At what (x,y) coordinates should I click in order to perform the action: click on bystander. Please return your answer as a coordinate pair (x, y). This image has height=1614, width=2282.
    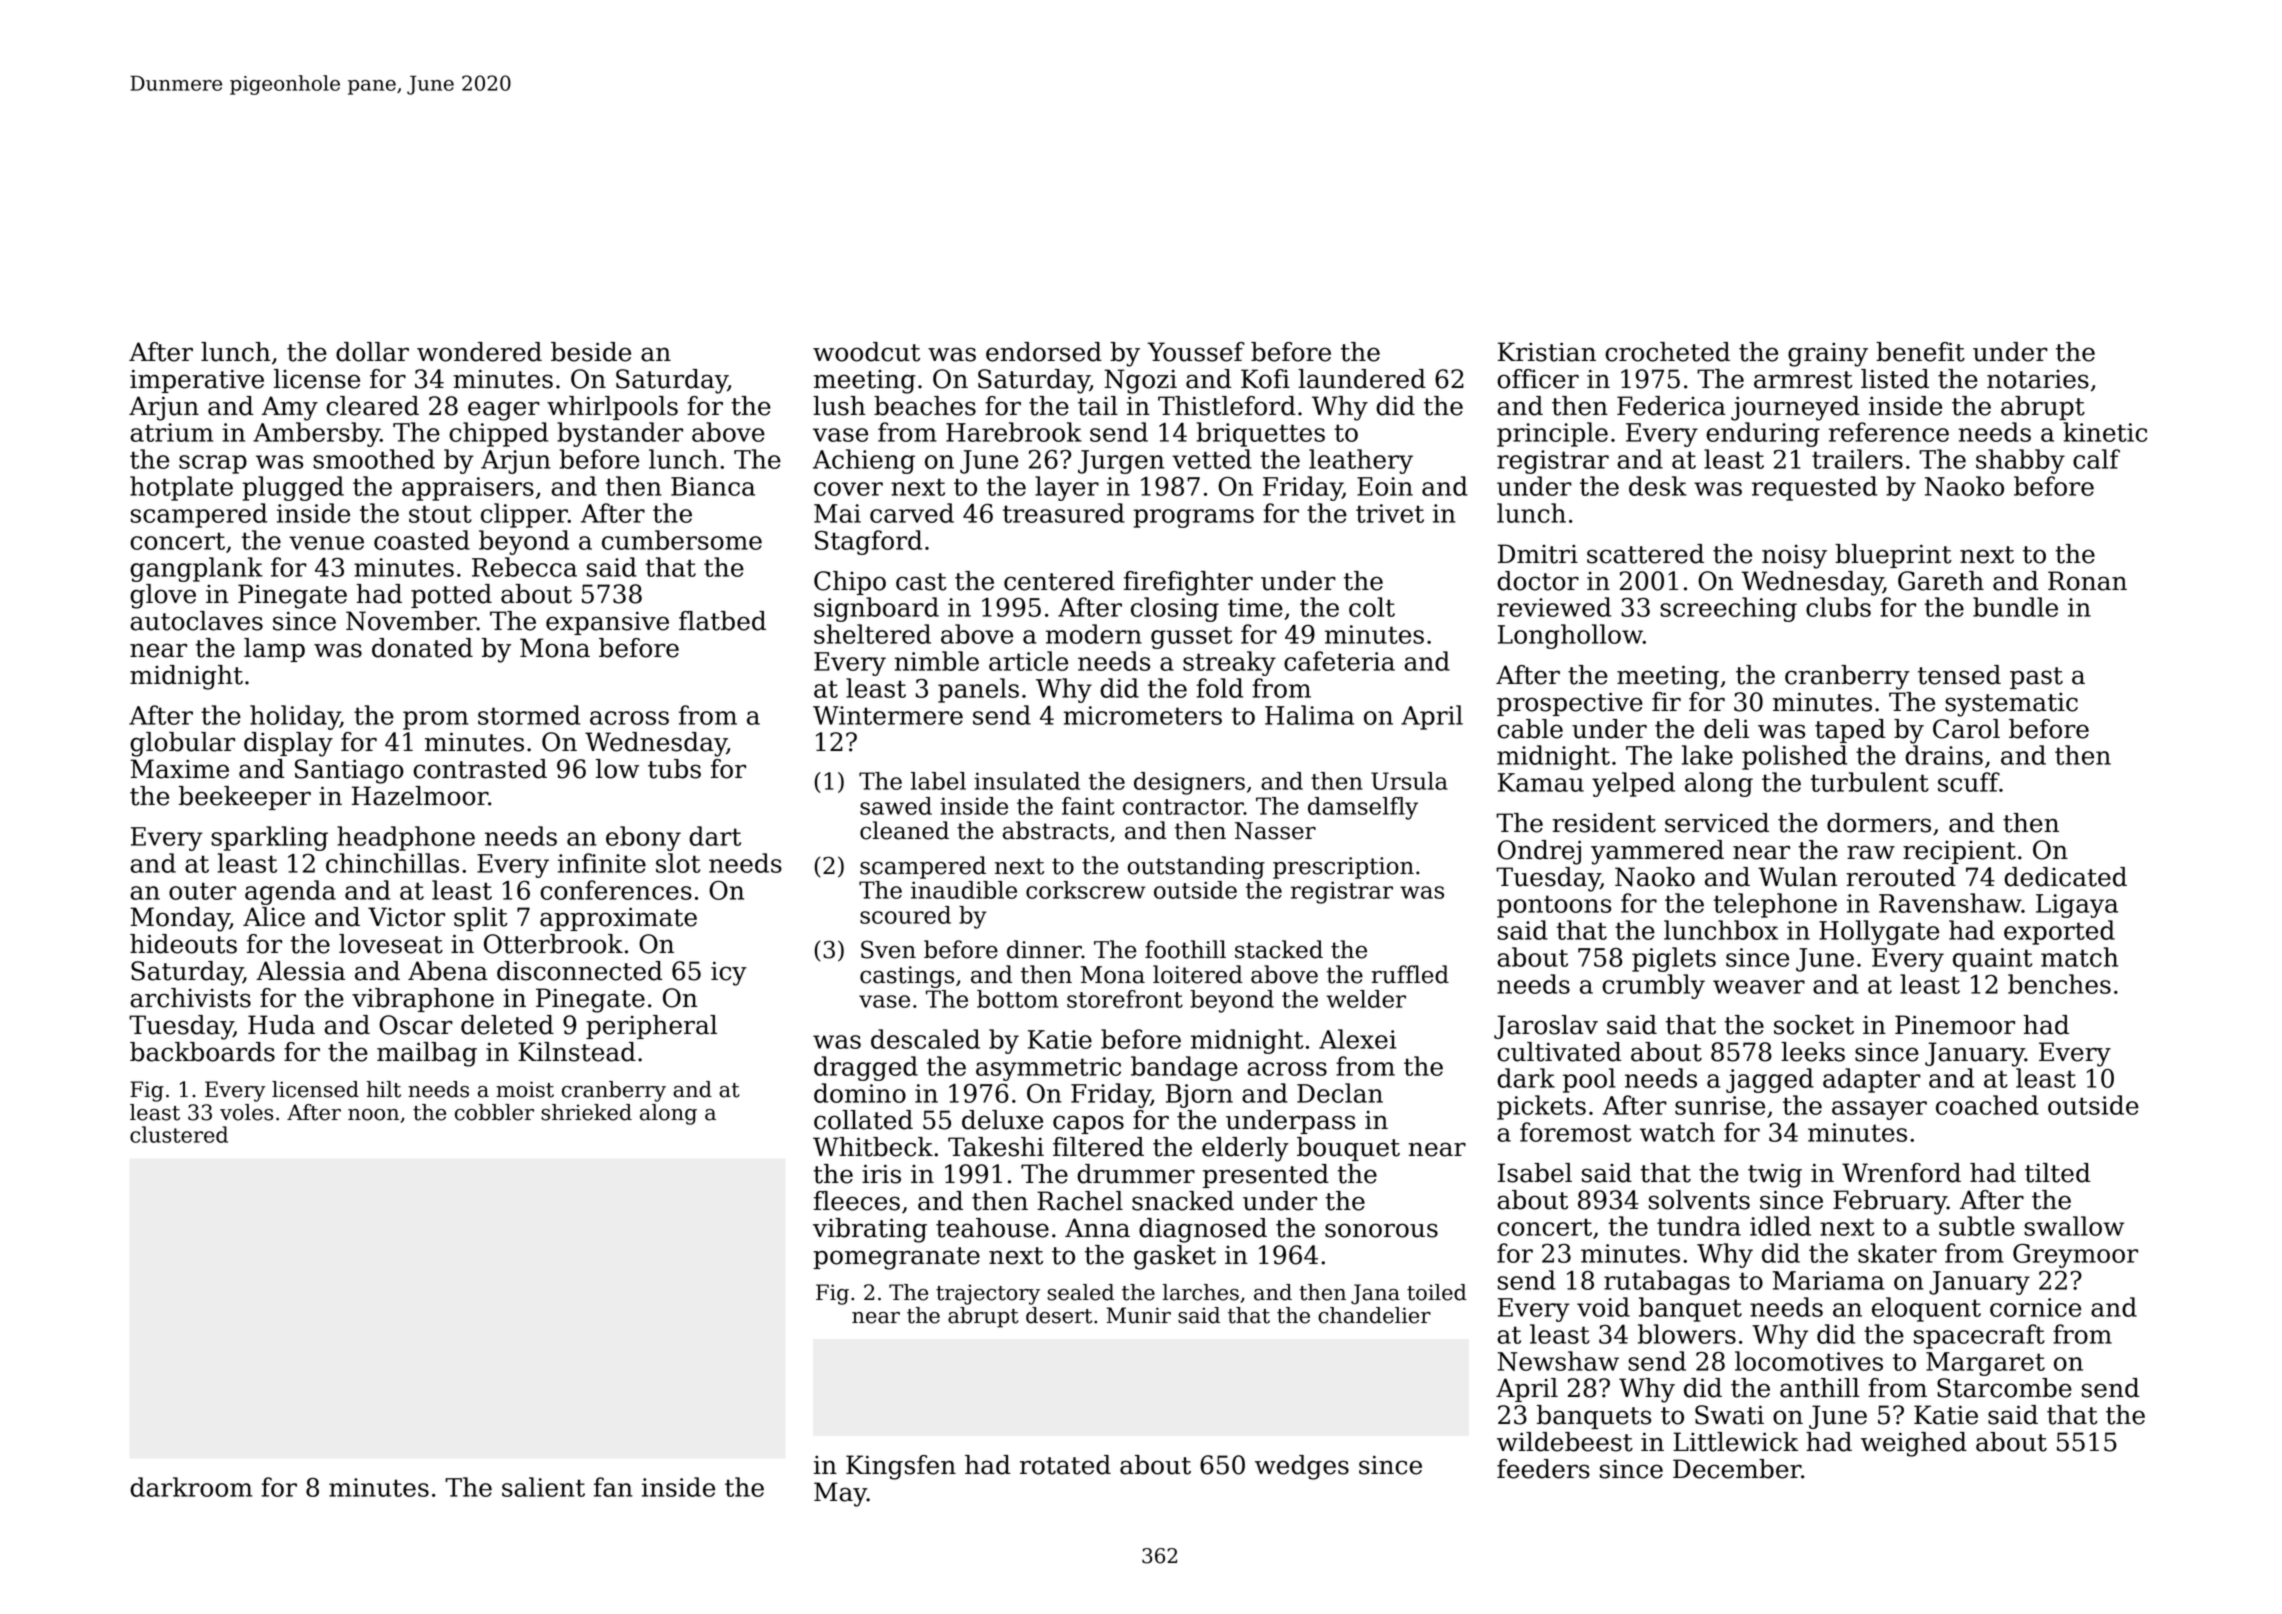
    Looking at the image, I should click on (620, 434).
